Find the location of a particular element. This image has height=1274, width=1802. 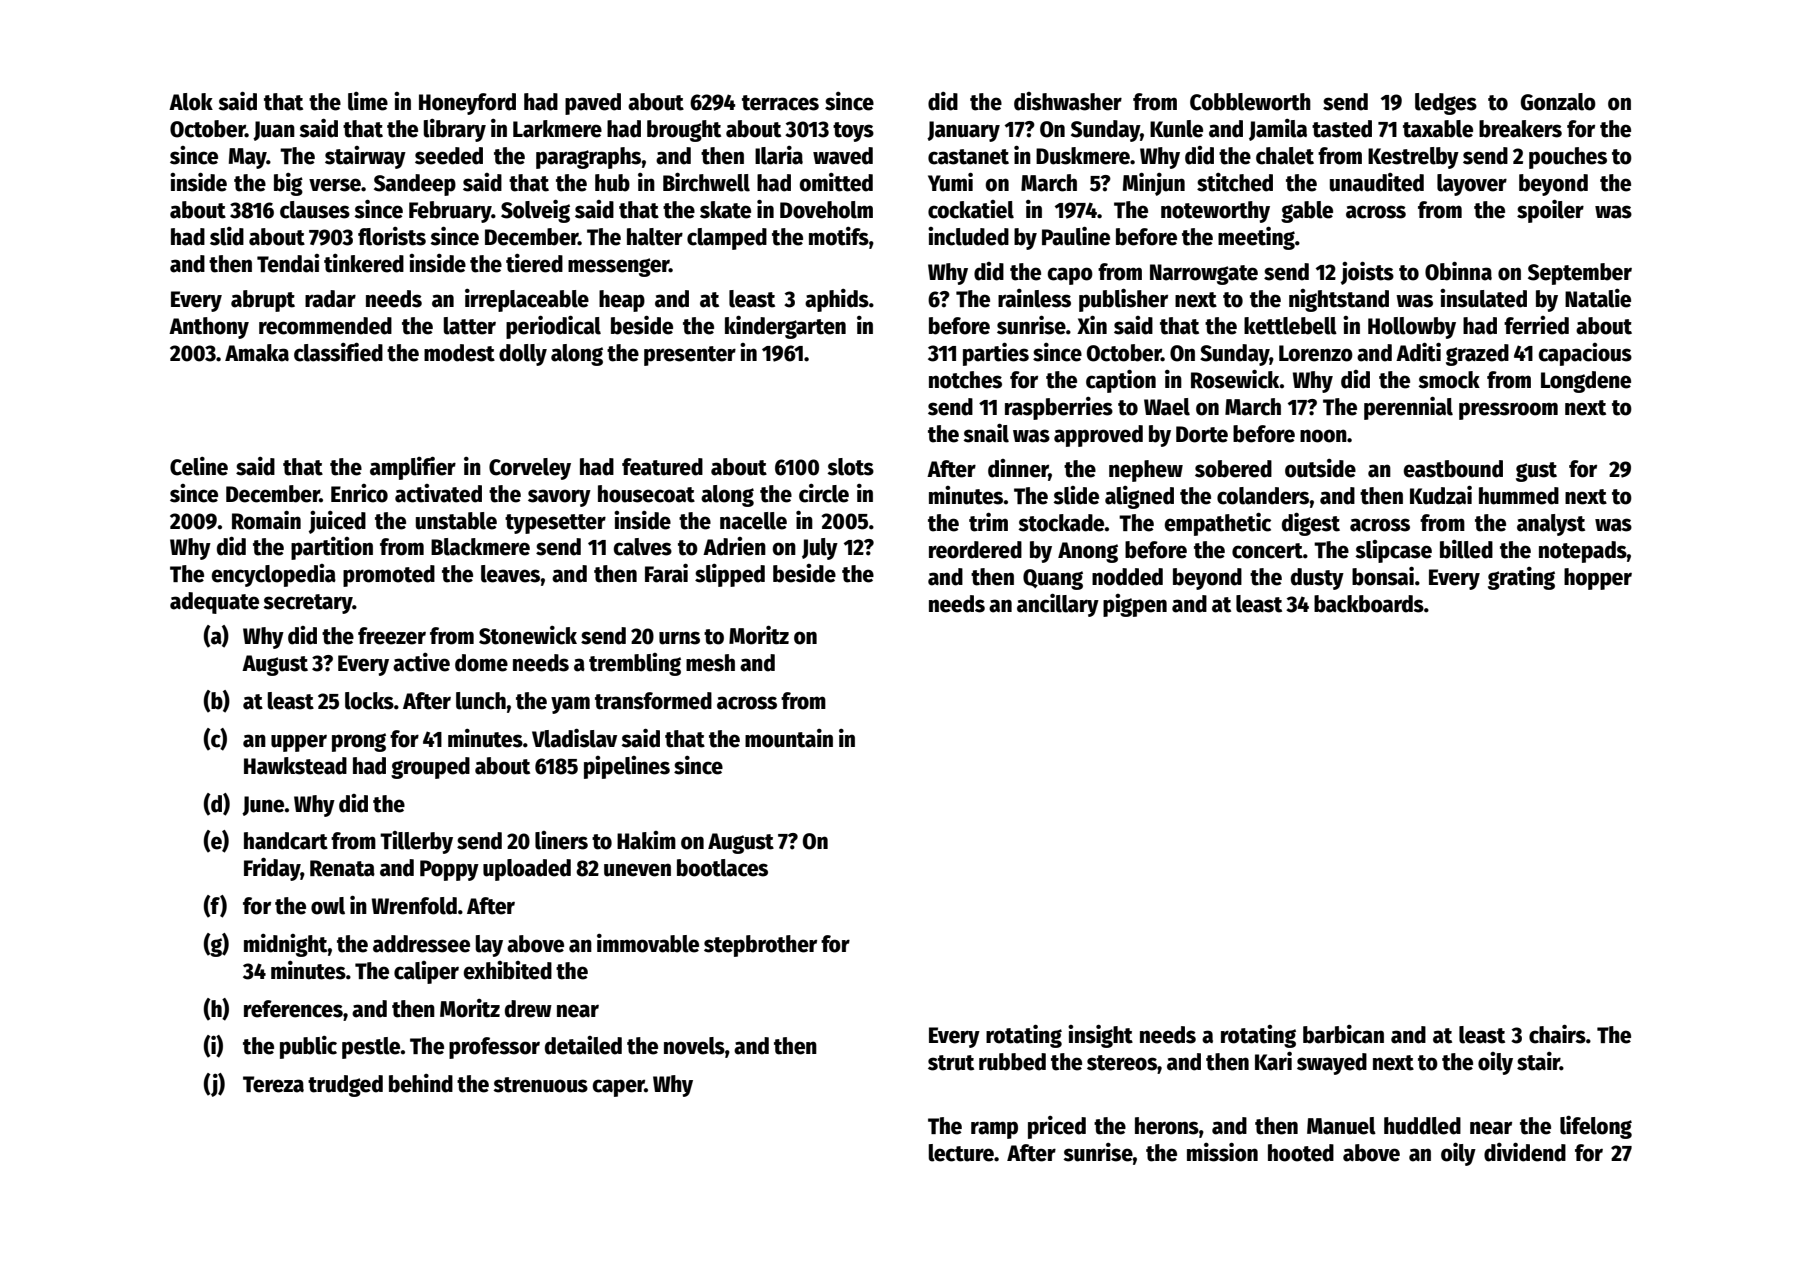

ledges is located at coordinates (1446, 104).
